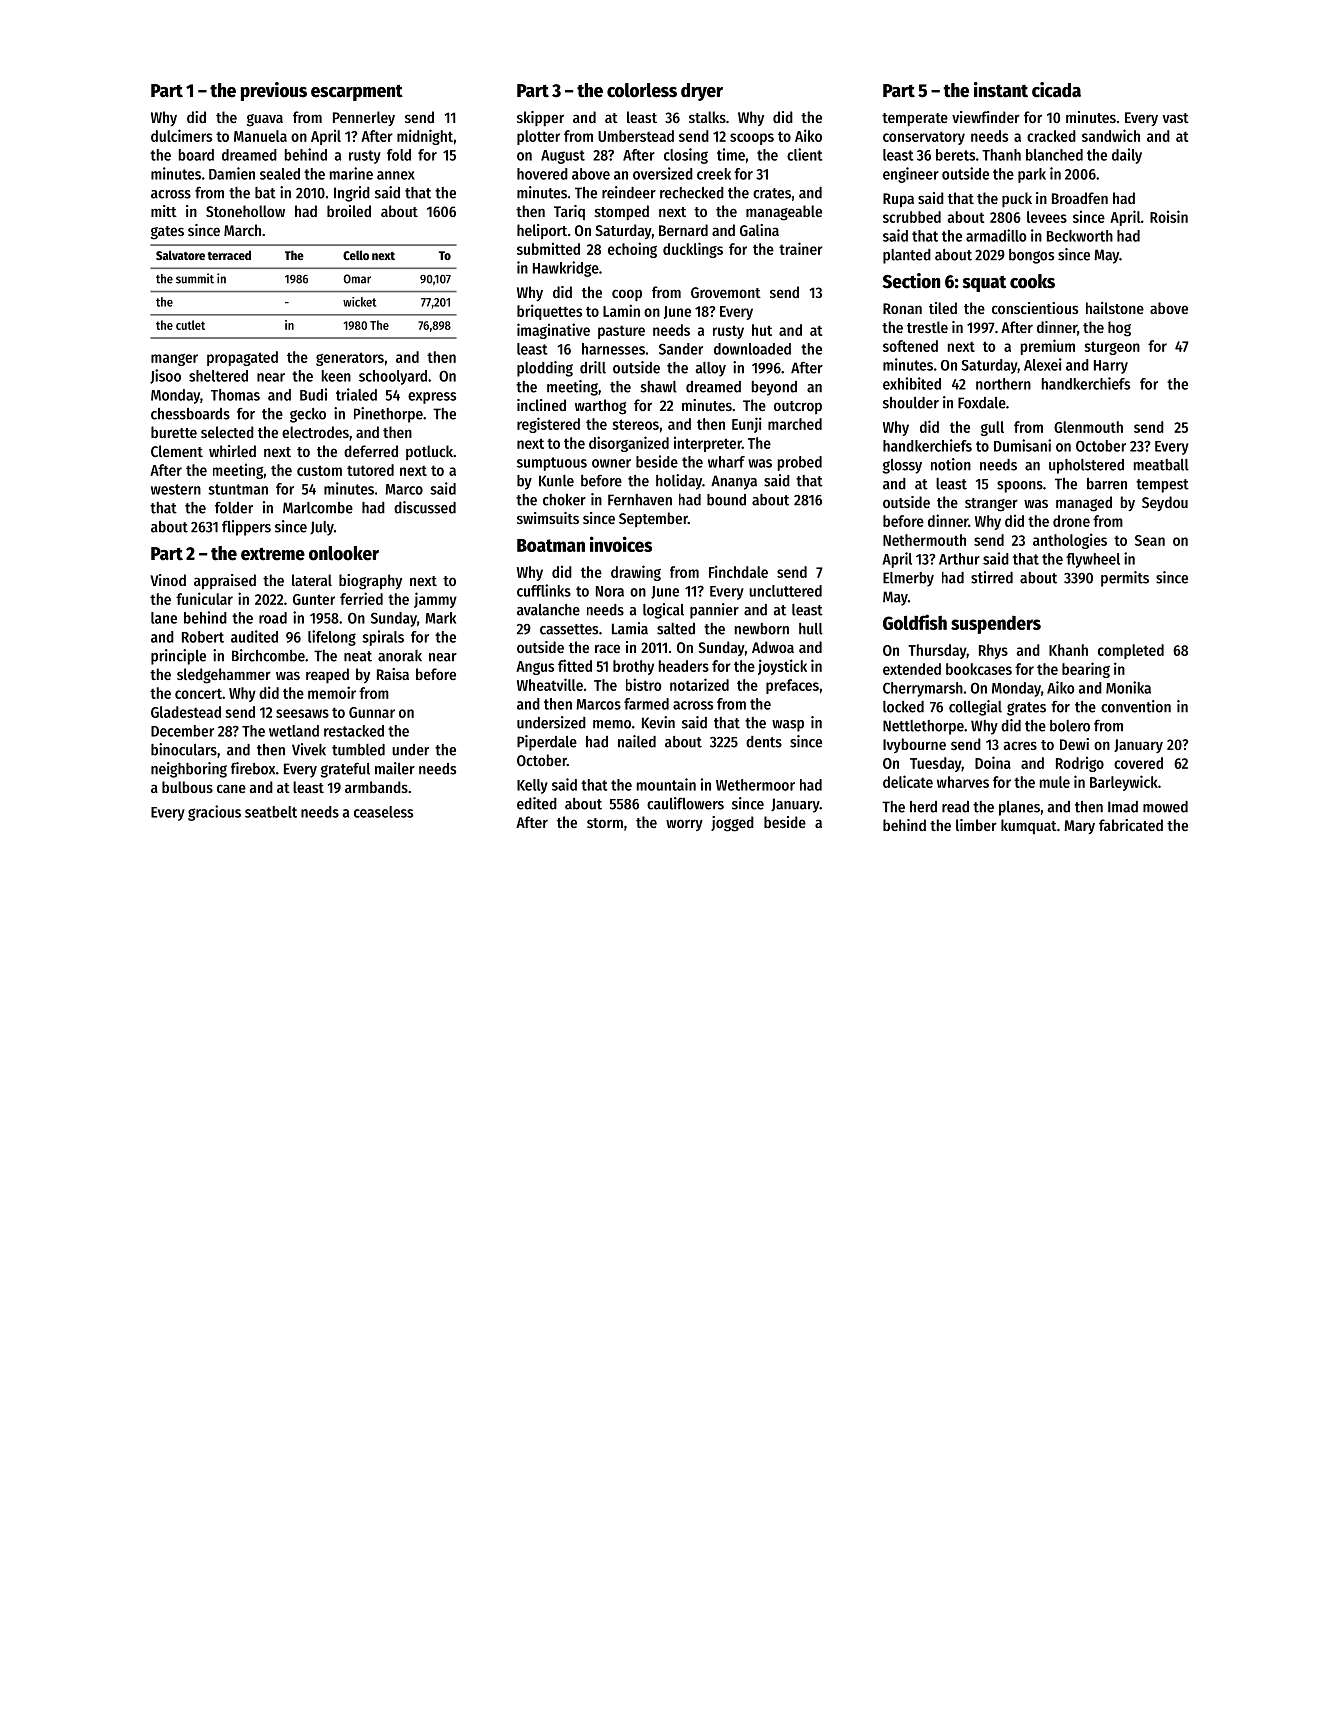  Describe the element at coordinates (280, 174) in the page. I see `sealed` at that location.
